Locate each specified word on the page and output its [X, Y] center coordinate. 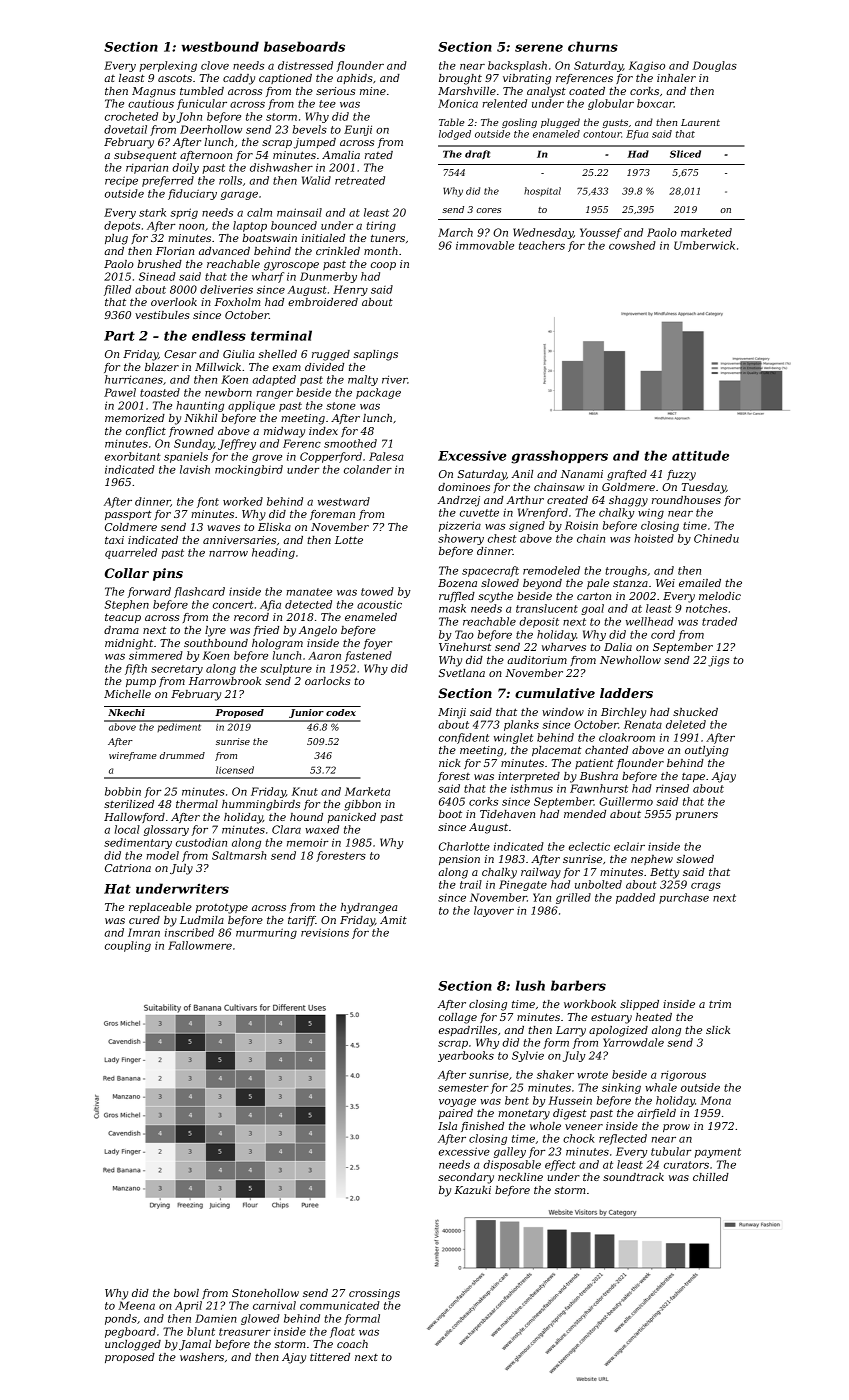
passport [128, 515]
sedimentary [138, 843]
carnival [274, 1305]
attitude [700, 455]
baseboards [304, 46]
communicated [340, 1305]
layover [494, 911]
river [395, 379]
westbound [220, 46]
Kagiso [647, 66]
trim [720, 1004]
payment [718, 1153]
